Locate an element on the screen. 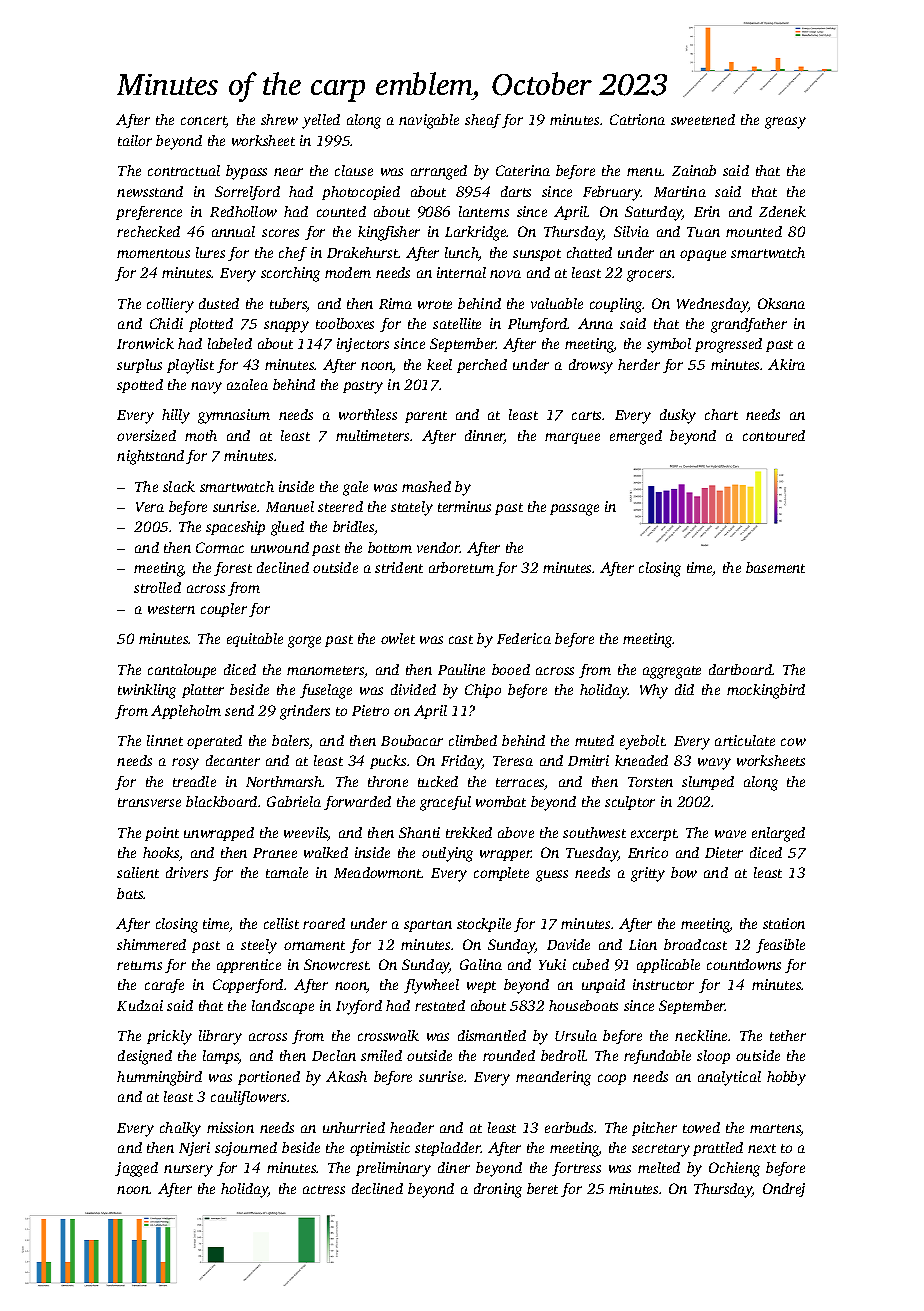 Image resolution: width=924 pixels, height=1311 pixels. articulate is located at coordinates (745, 740).
